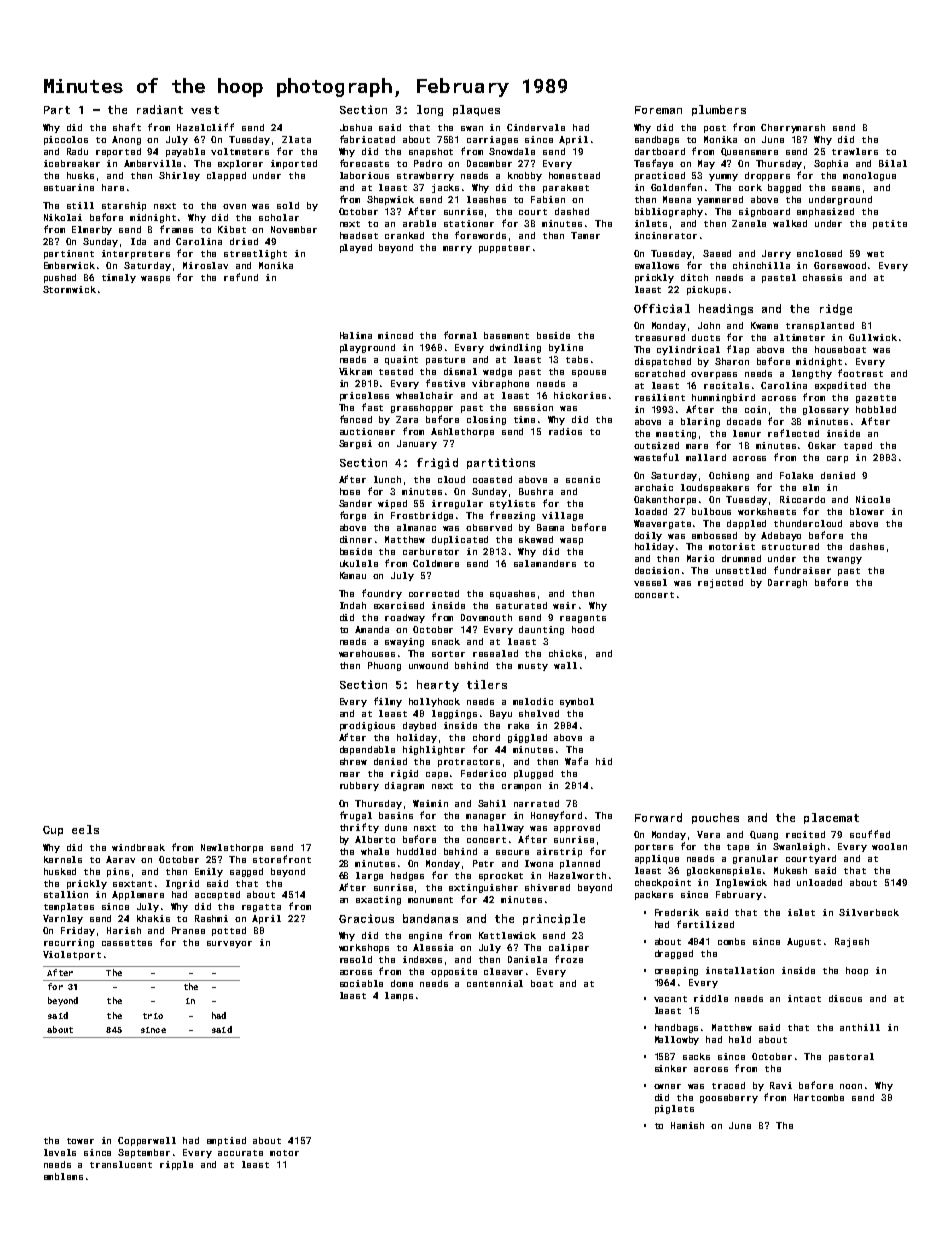 Image resolution: width=952 pixels, height=1233 pixels. What do you see at coordinates (384, 666) in the screenshot?
I see `Phuong` at bounding box center [384, 666].
